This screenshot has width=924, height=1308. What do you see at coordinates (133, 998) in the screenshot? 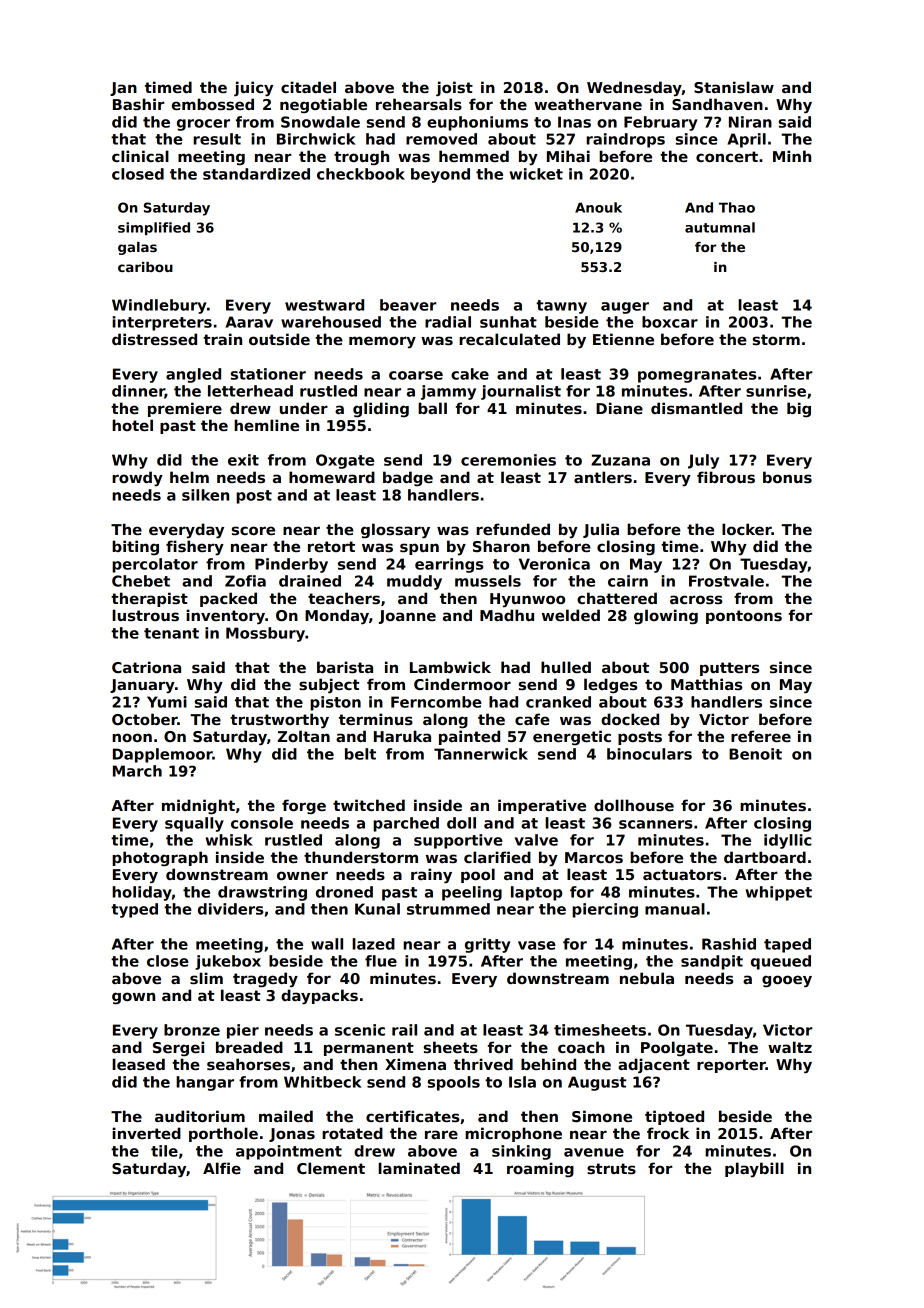
I see `gown` at bounding box center [133, 998].
